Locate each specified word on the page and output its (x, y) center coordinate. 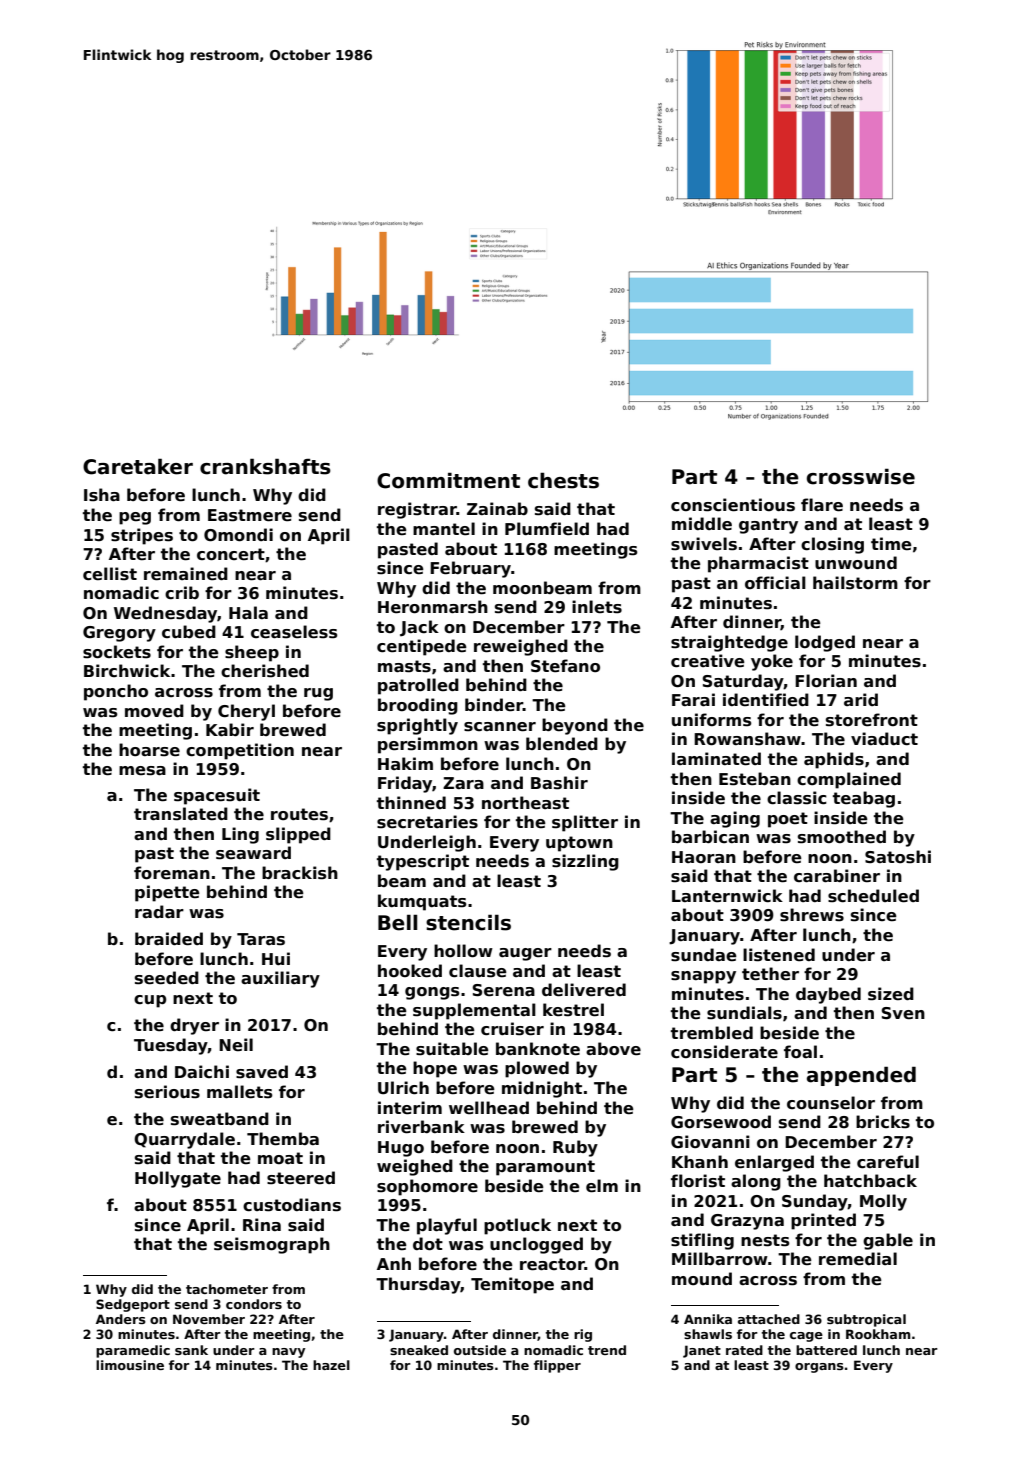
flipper (557, 1366)
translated (181, 814)
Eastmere (250, 515)
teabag (864, 799)
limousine (130, 1365)
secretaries (427, 822)
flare (822, 505)
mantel (444, 529)
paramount (545, 1168)
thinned (411, 803)
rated (744, 1350)
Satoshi (898, 857)
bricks (883, 1122)
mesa (142, 771)
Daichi (202, 1071)
